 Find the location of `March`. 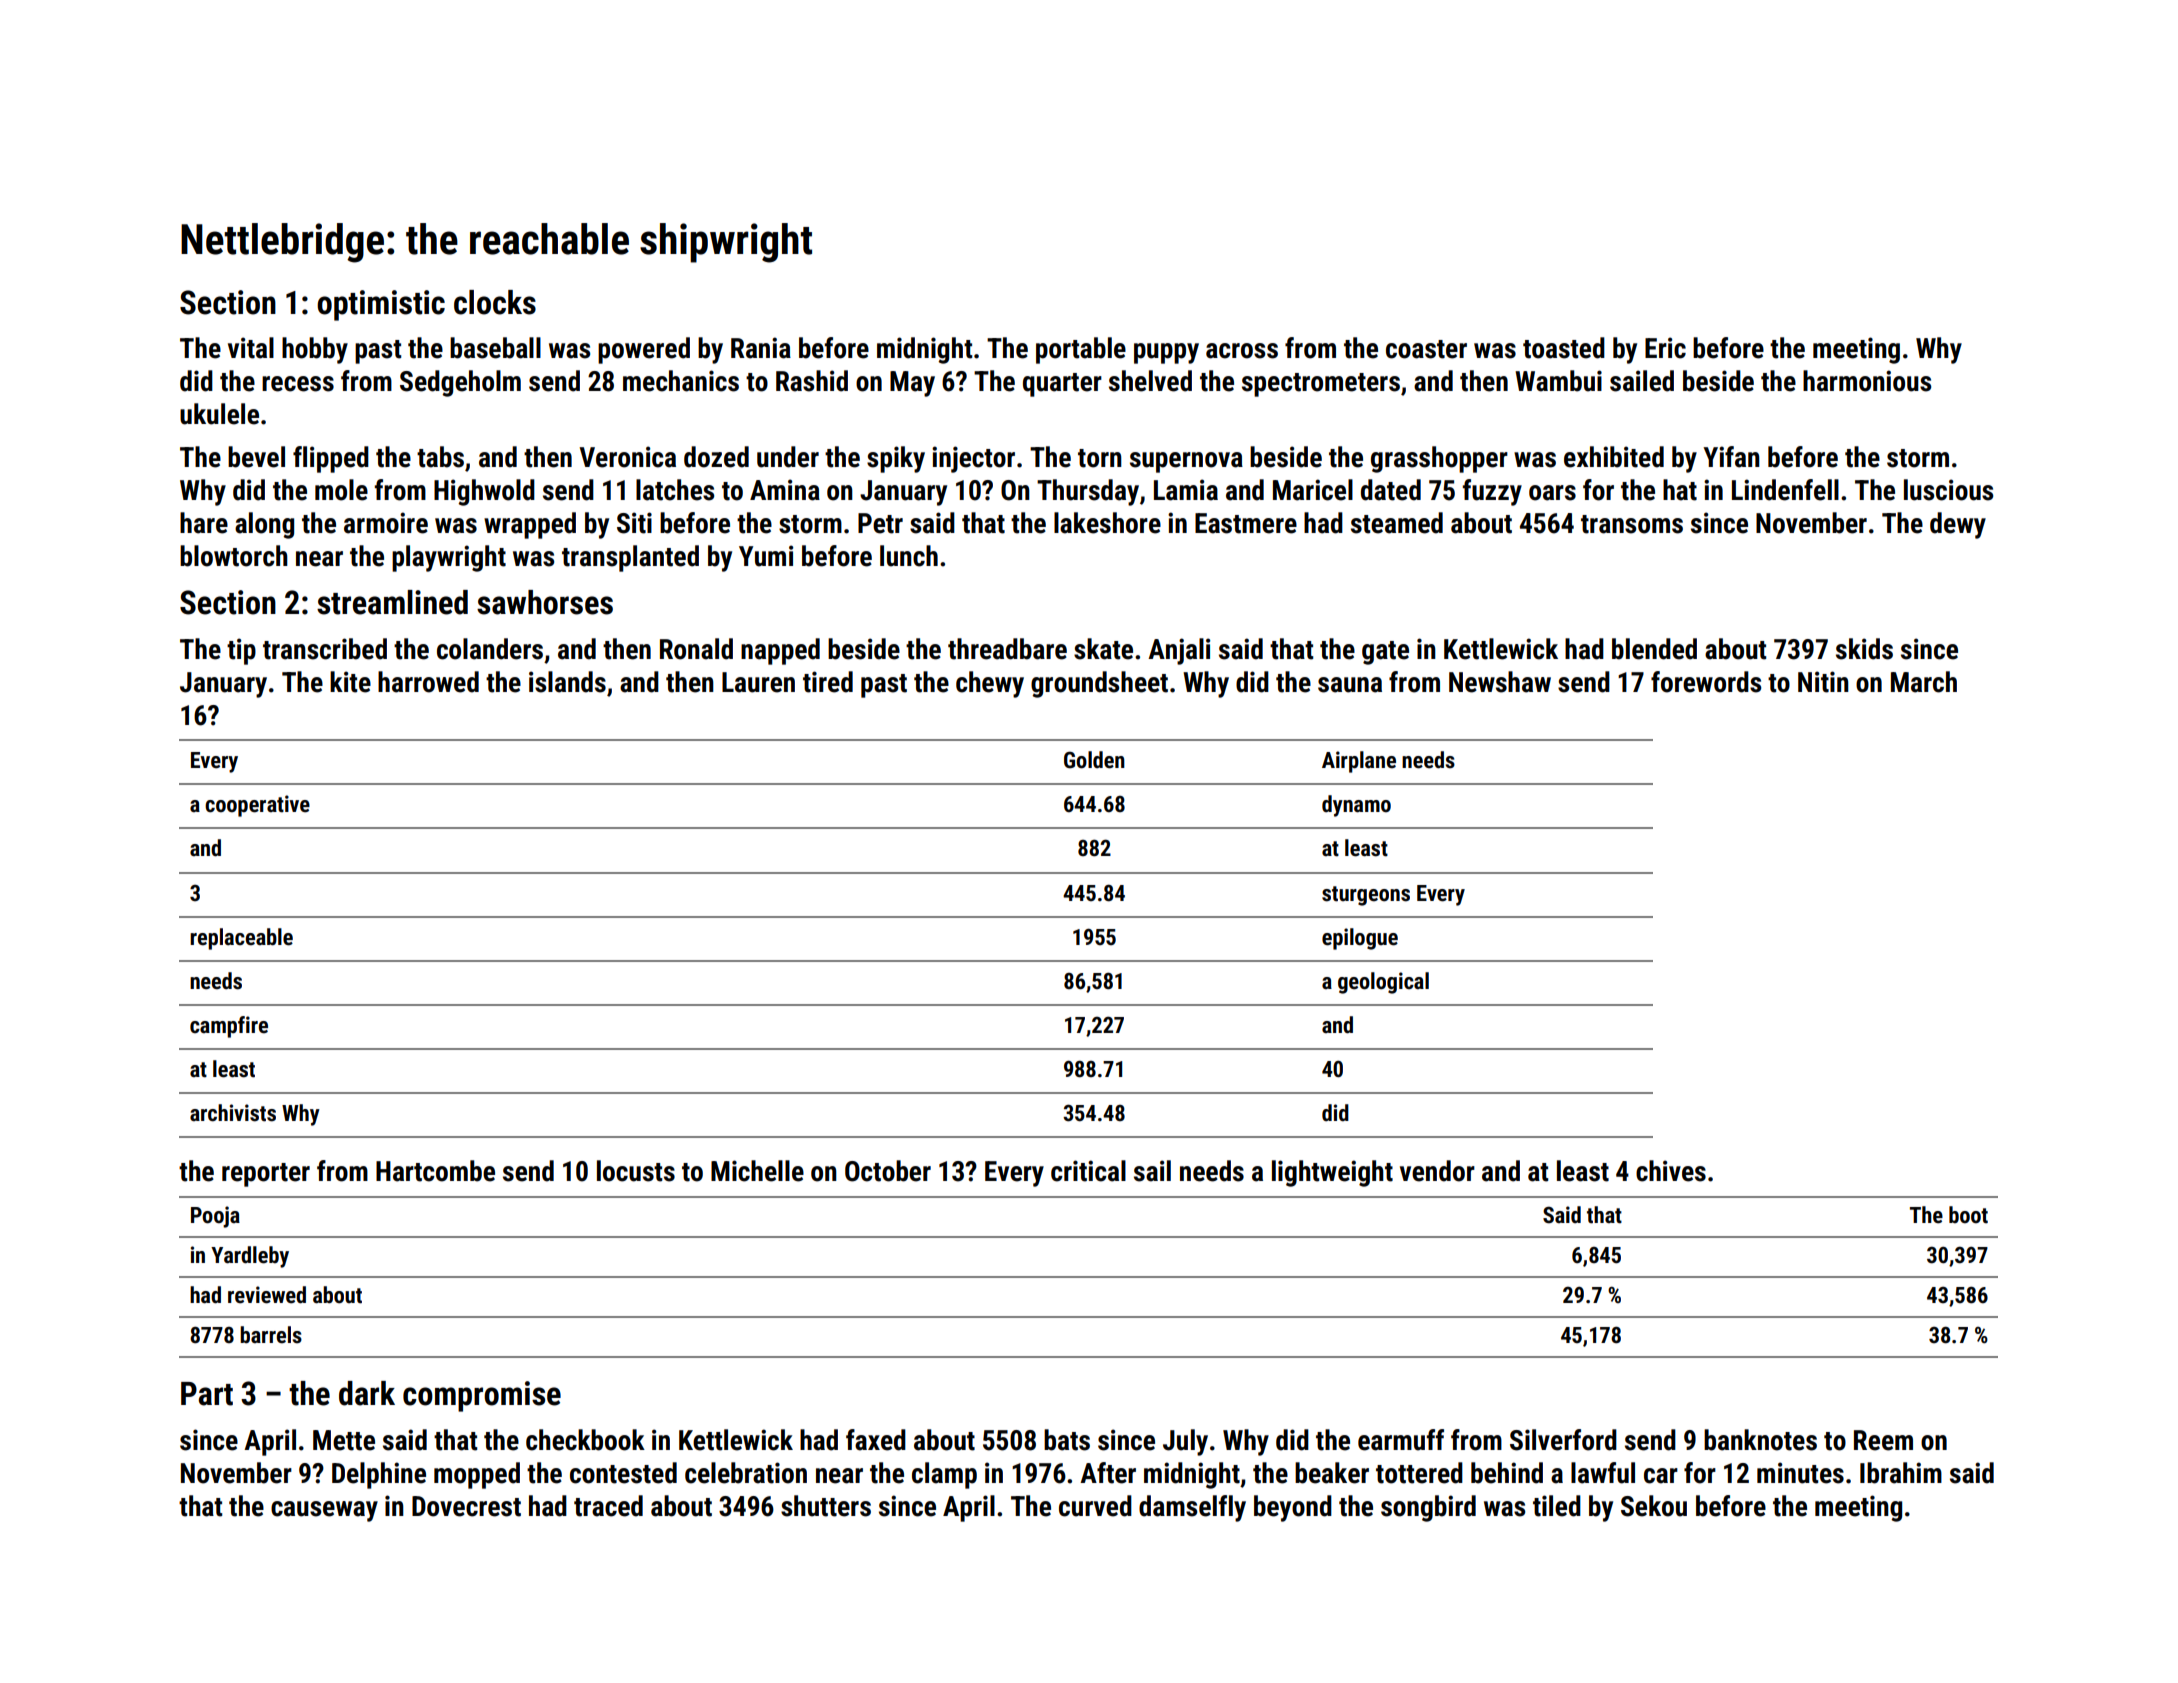

March is located at coordinates (1924, 682).
